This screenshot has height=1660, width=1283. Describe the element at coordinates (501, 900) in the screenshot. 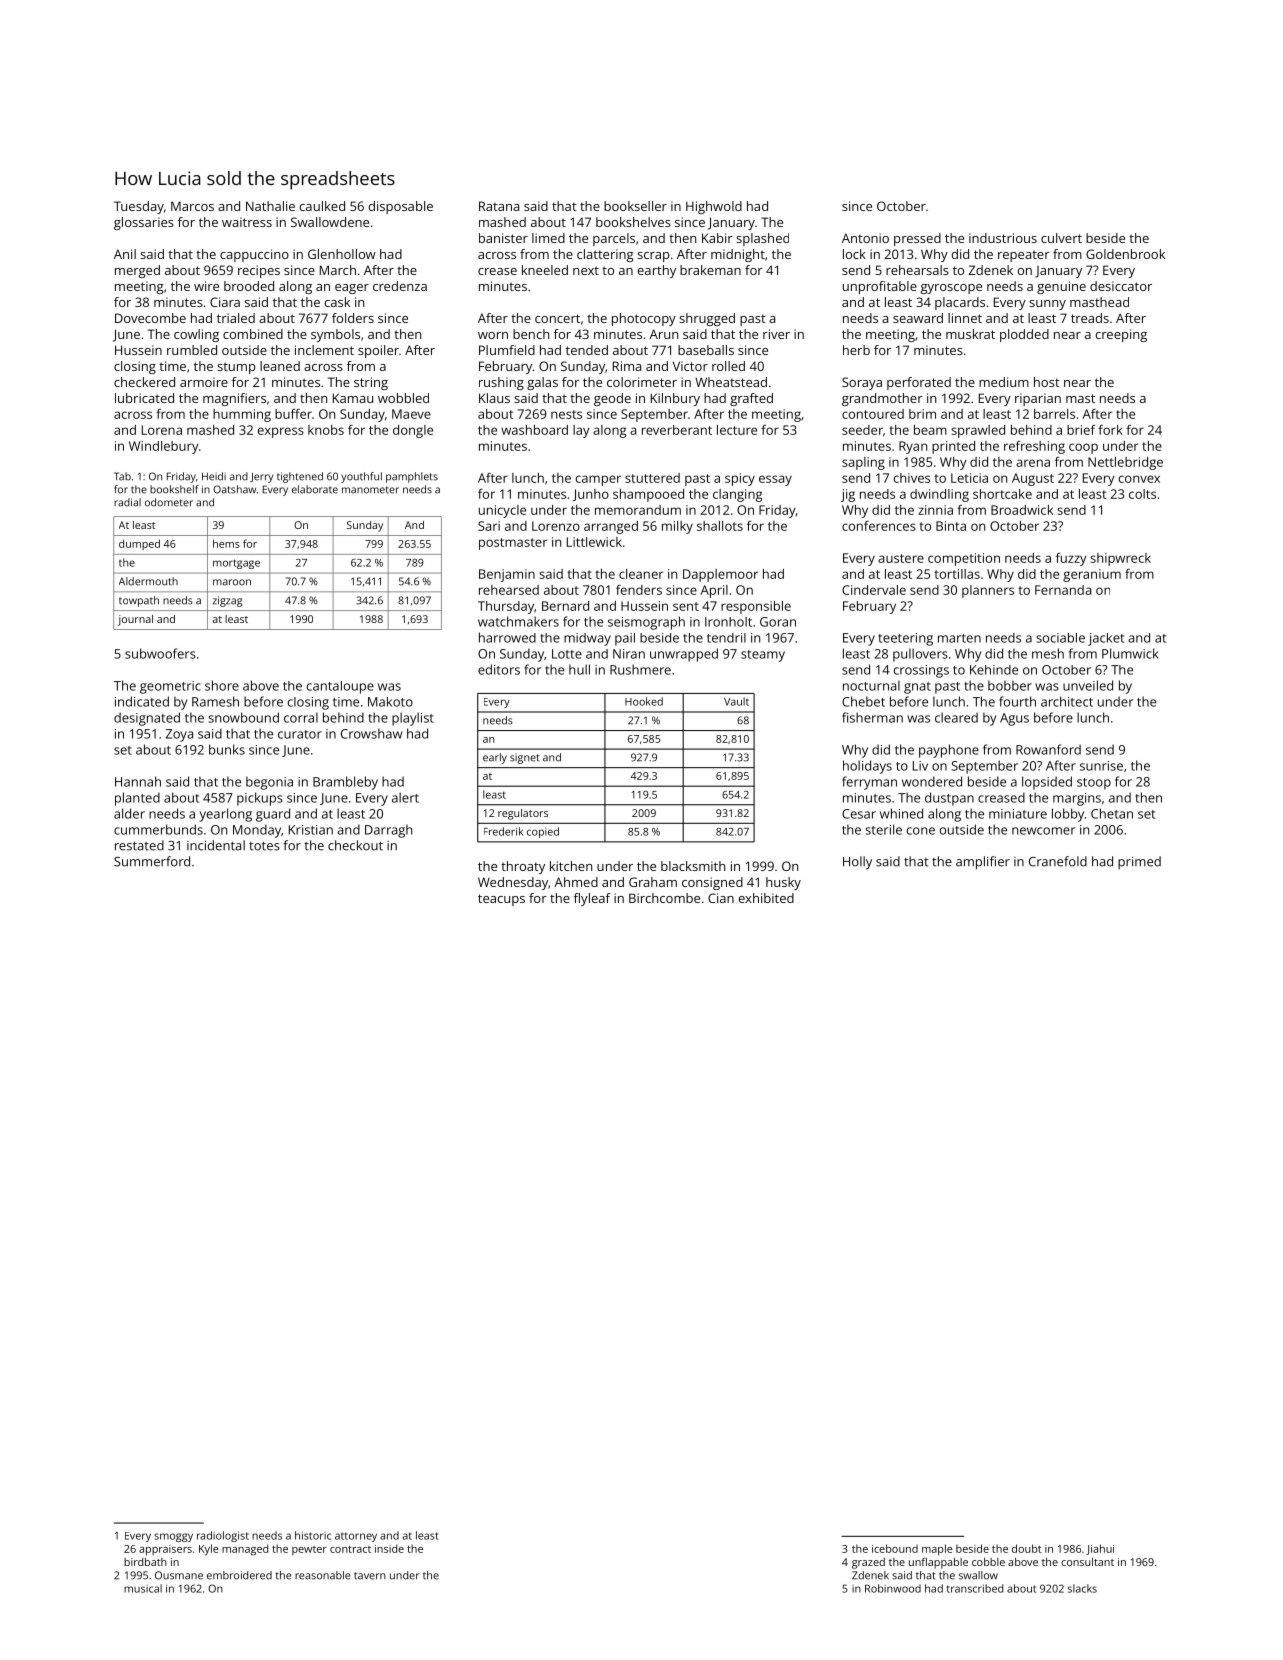

I see `teacups` at that location.
